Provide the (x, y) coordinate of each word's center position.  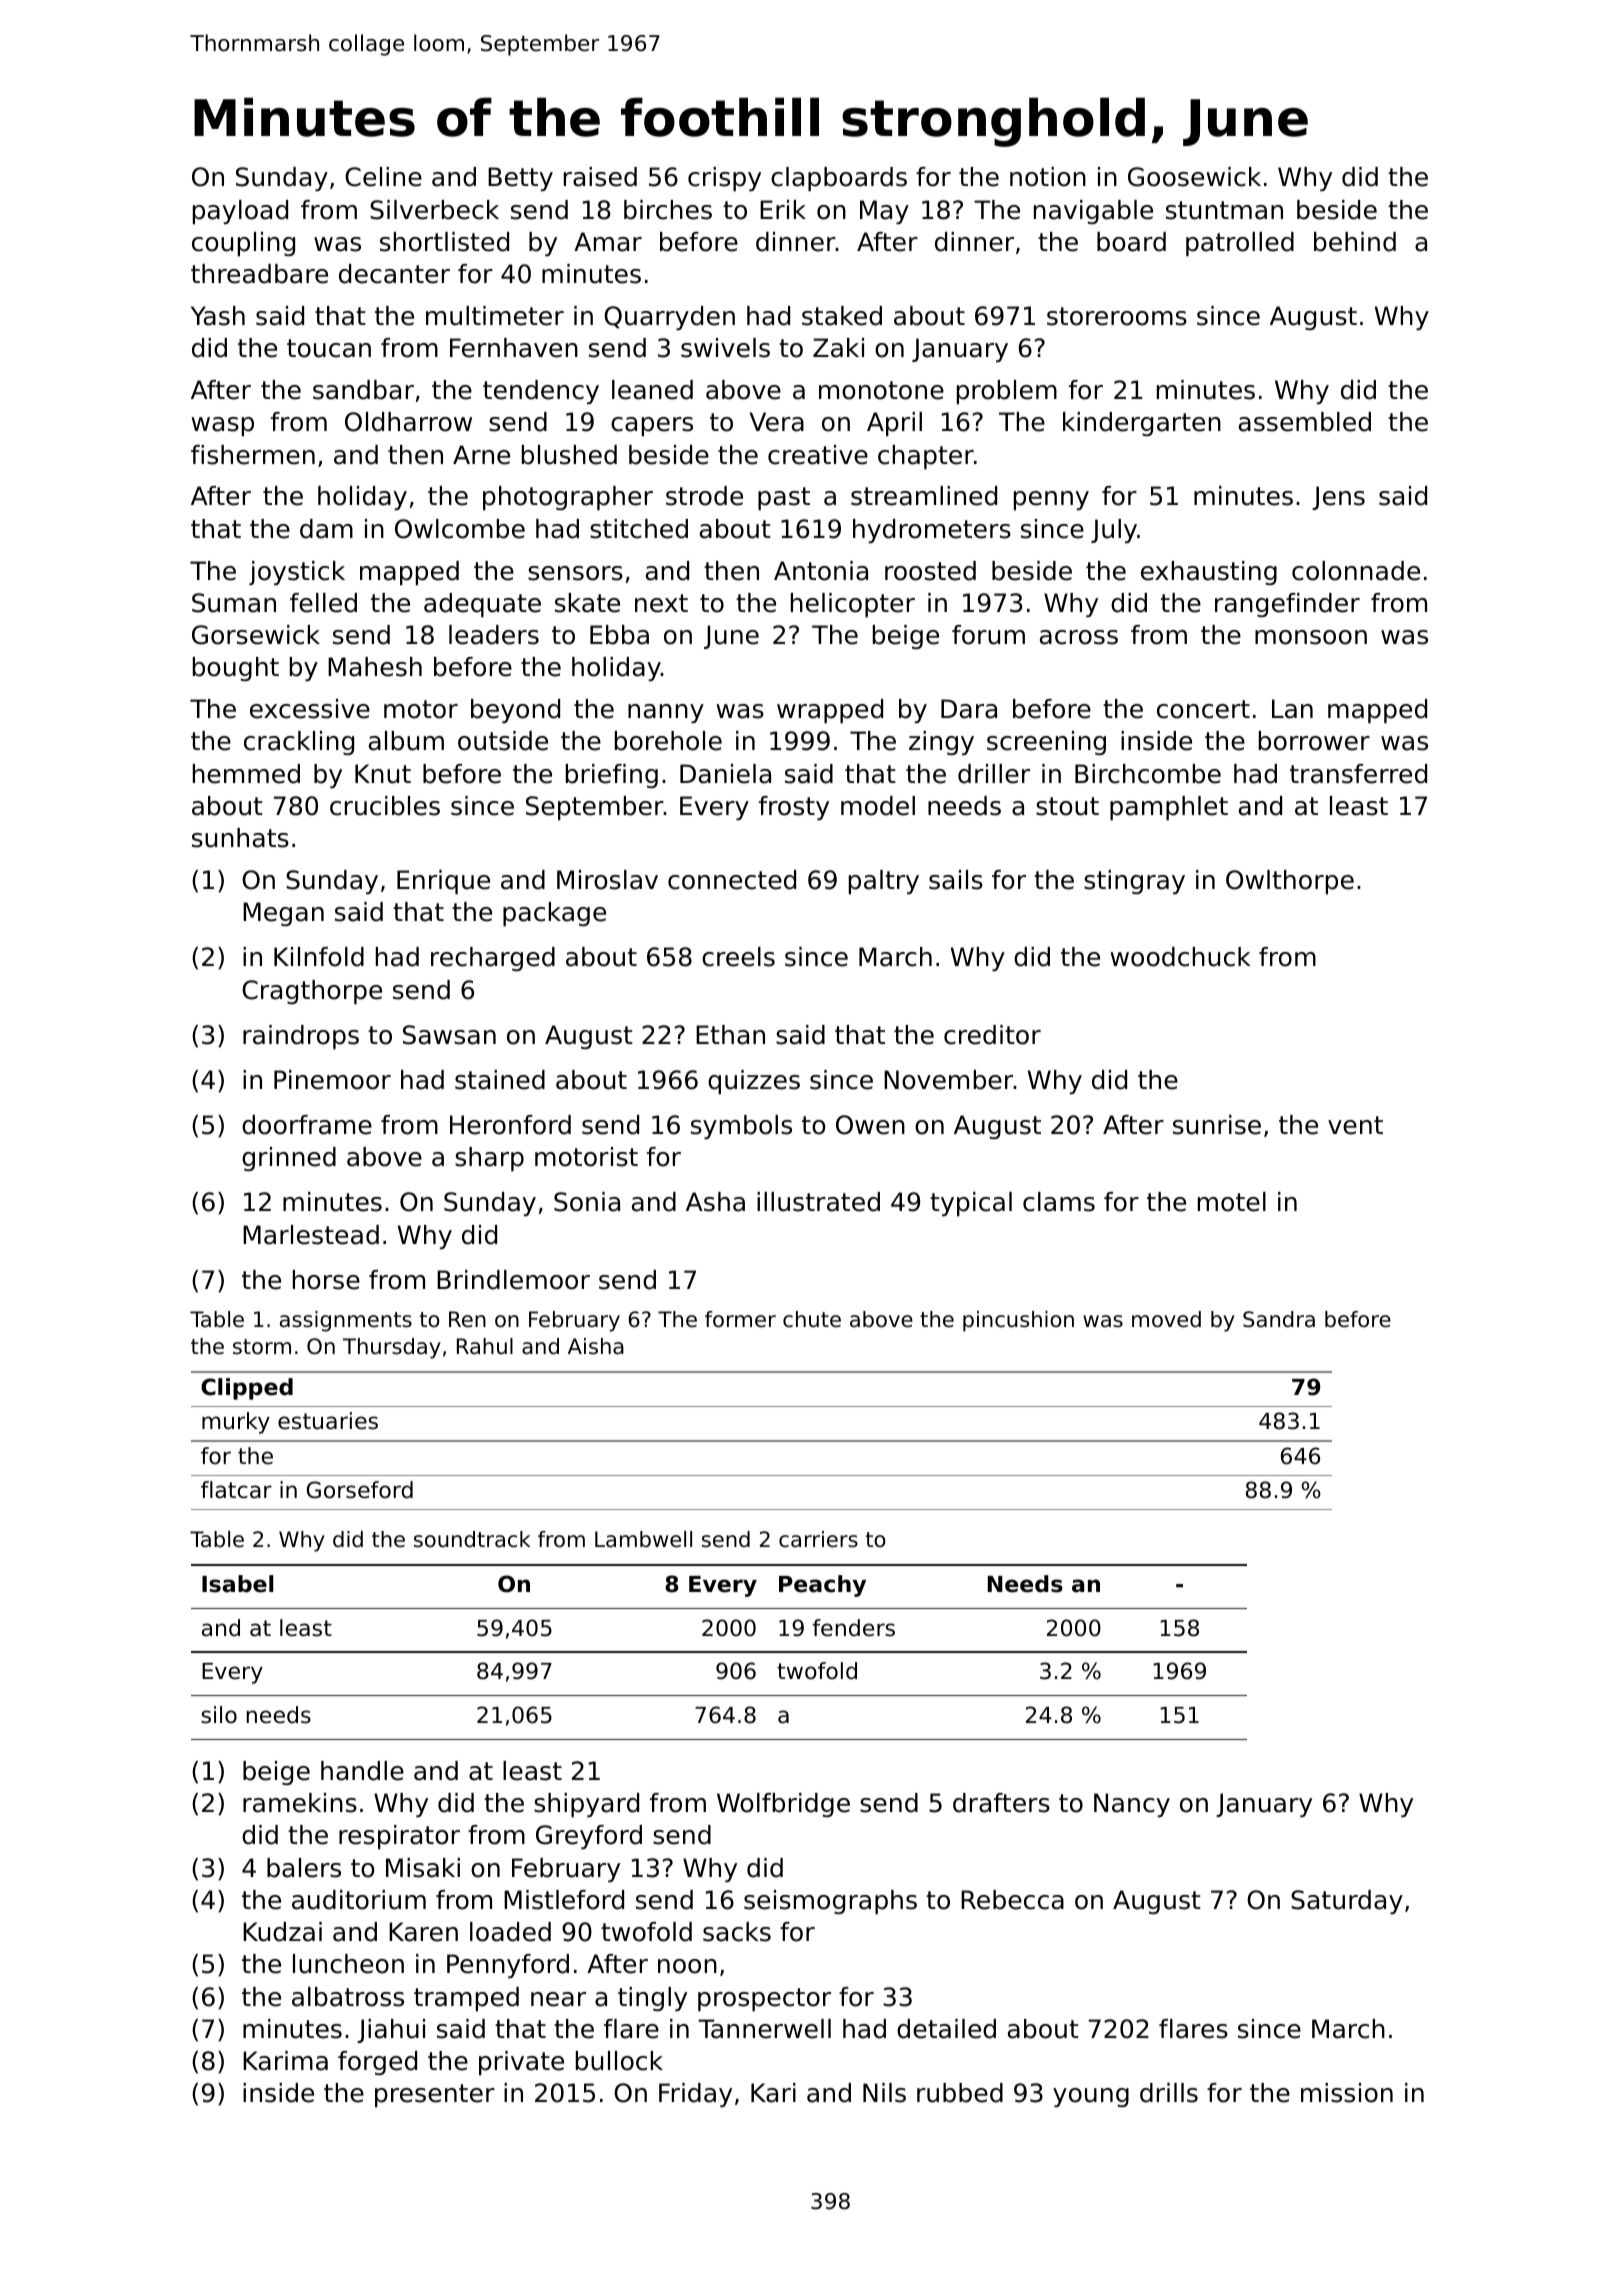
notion (1048, 177)
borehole (668, 741)
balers (304, 1868)
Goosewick (1194, 177)
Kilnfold (319, 957)
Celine (383, 177)
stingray (1134, 882)
